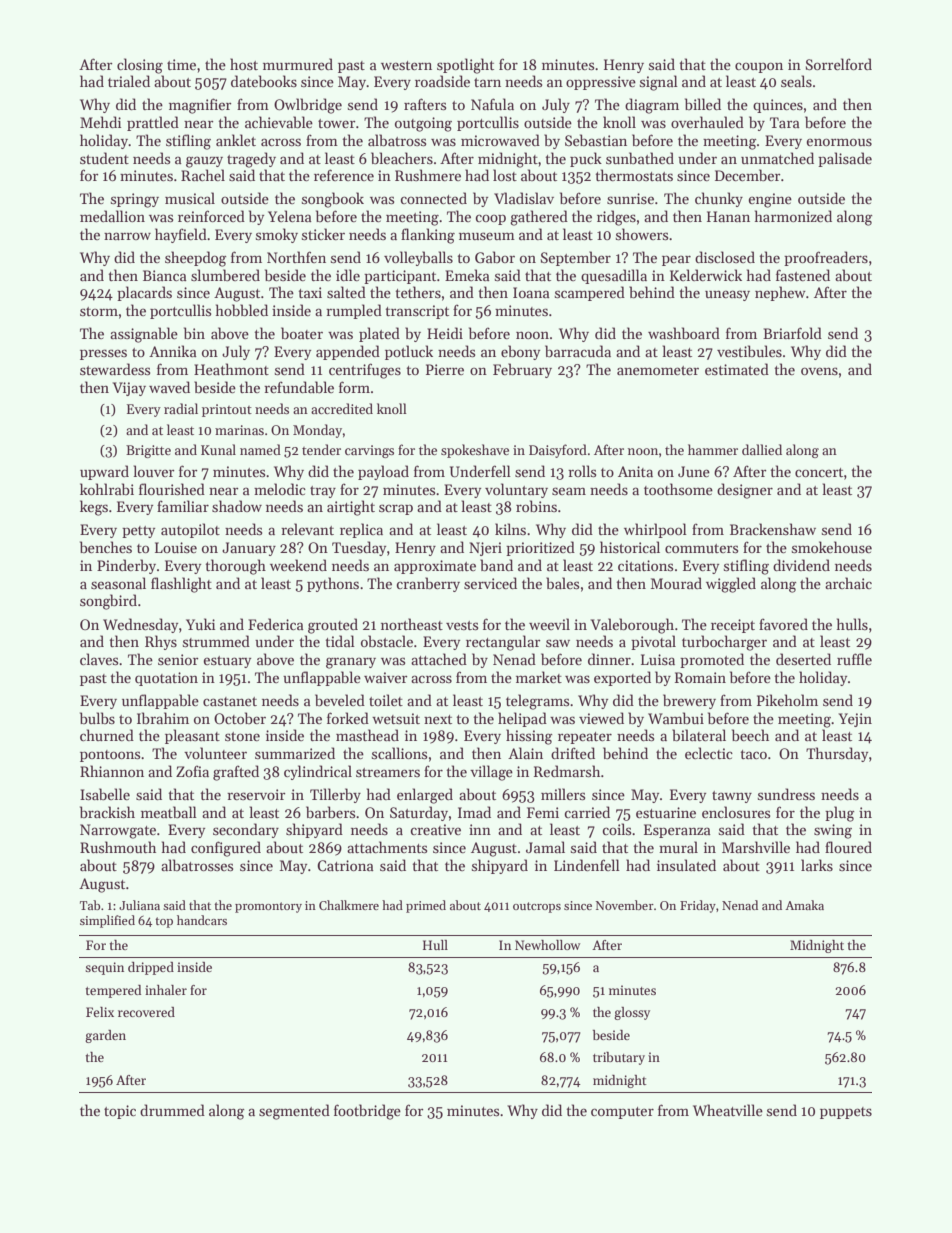 Image resolution: width=952 pixels, height=1233 pixels. What do you see at coordinates (302, 333) in the document?
I see `boater` at bounding box center [302, 333].
